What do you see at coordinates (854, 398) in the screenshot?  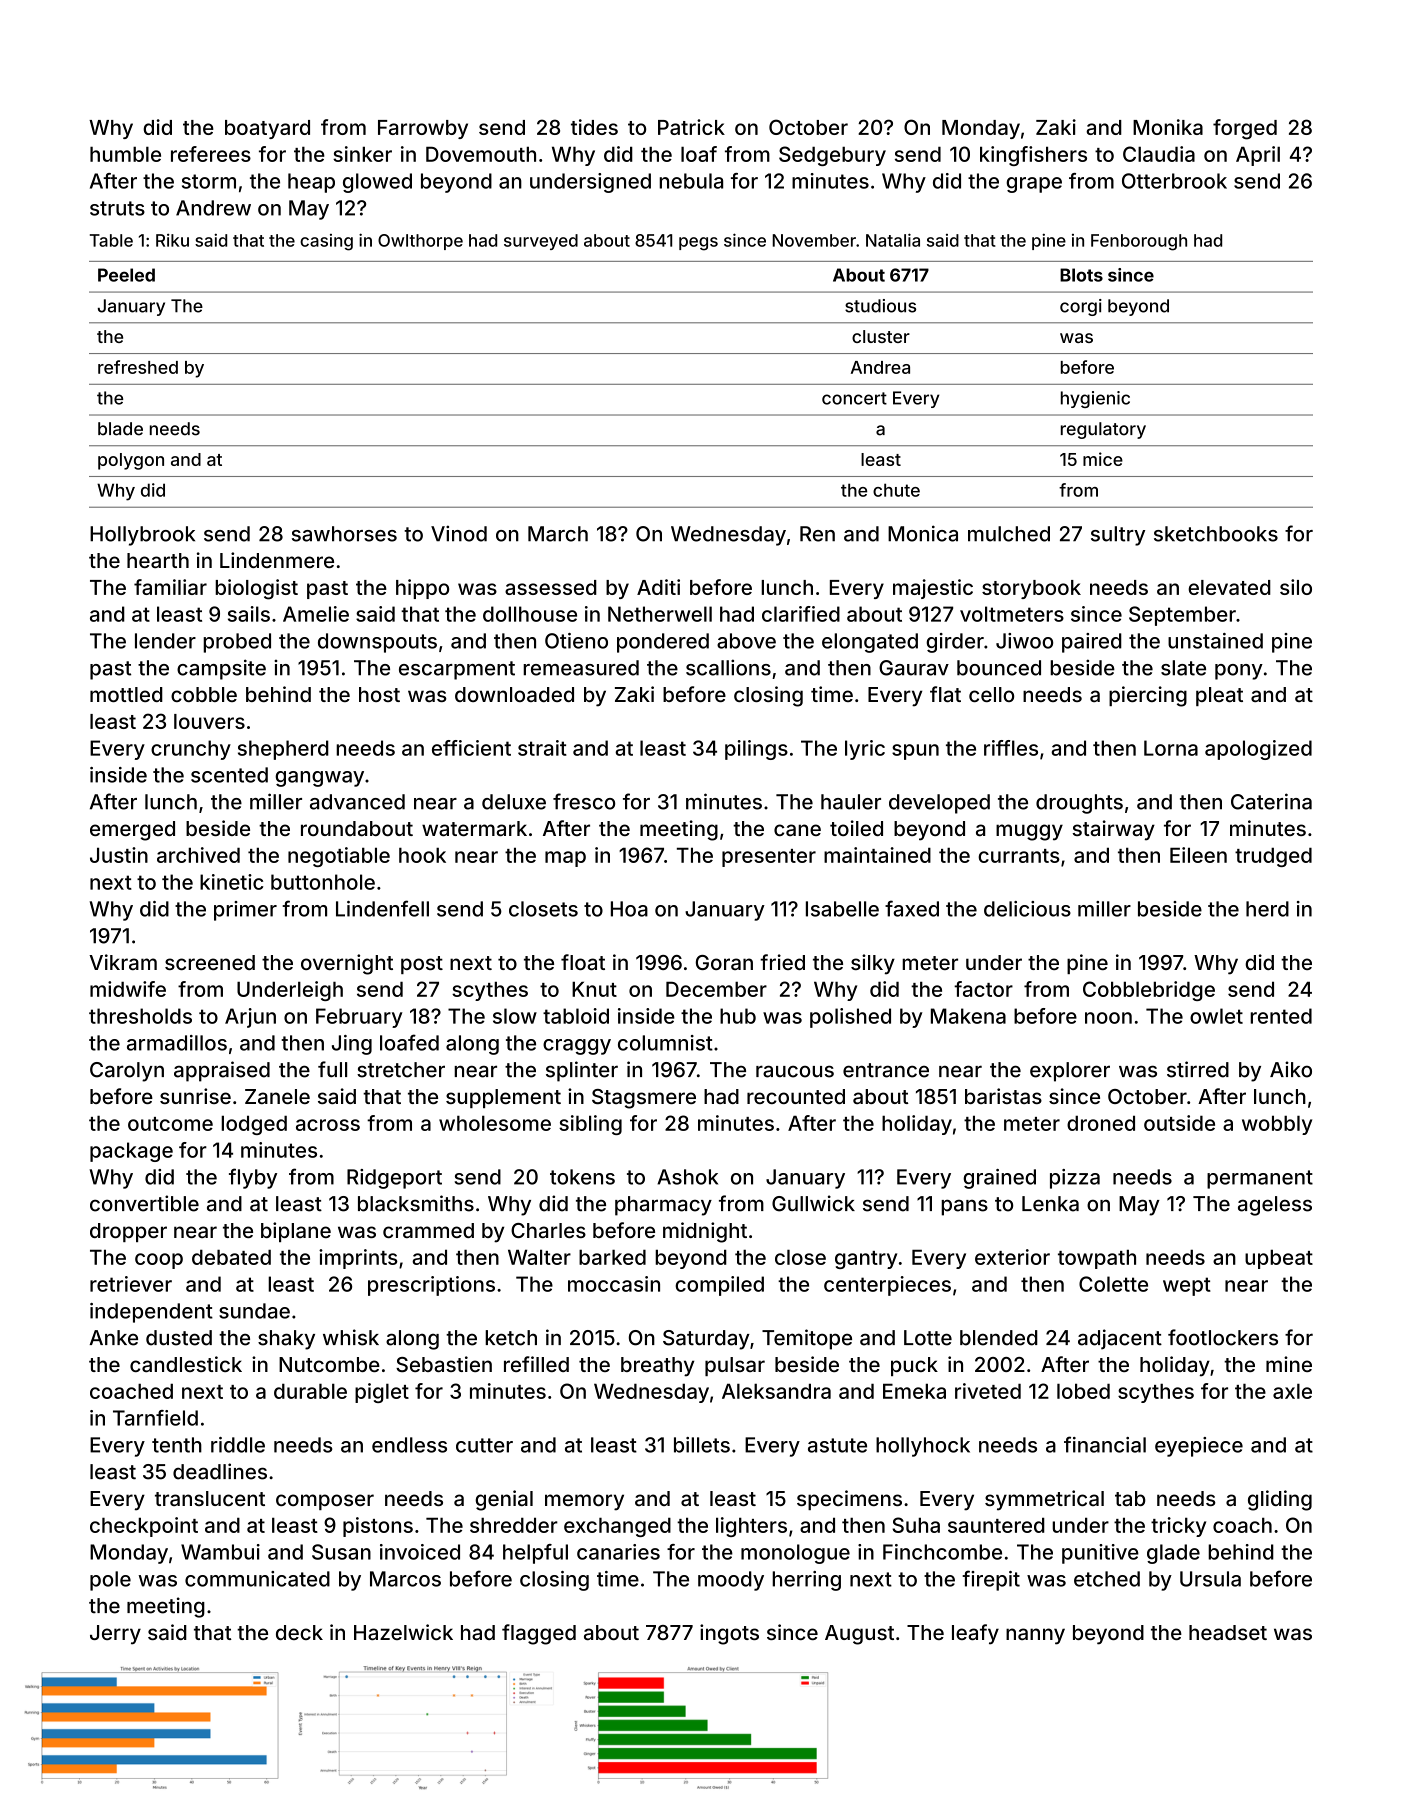 I see `concert` at bounding box center [854, 398].
